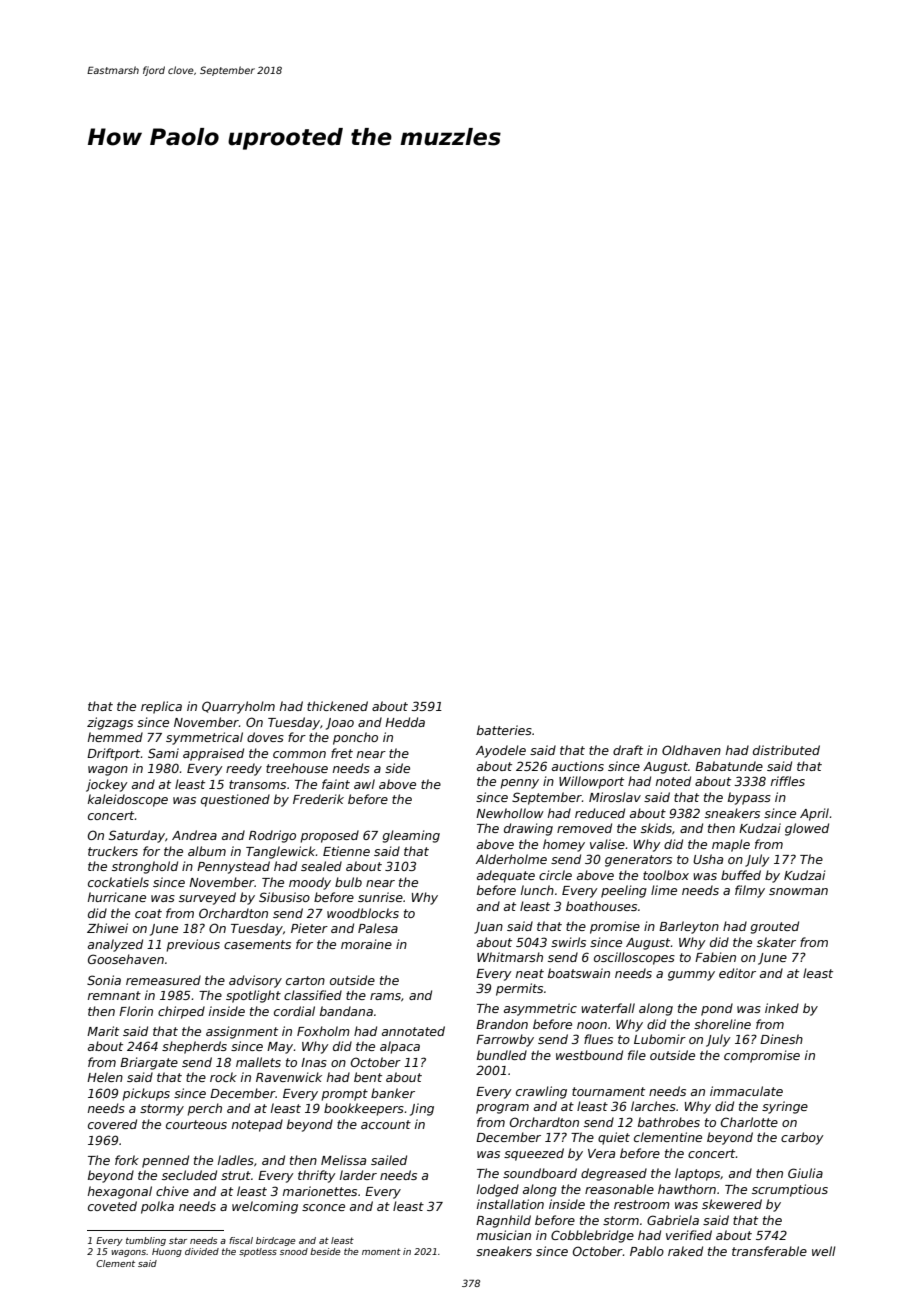  Describe the element at coordinates (647, 1251) in the page. I see `Pablo` at that location.
